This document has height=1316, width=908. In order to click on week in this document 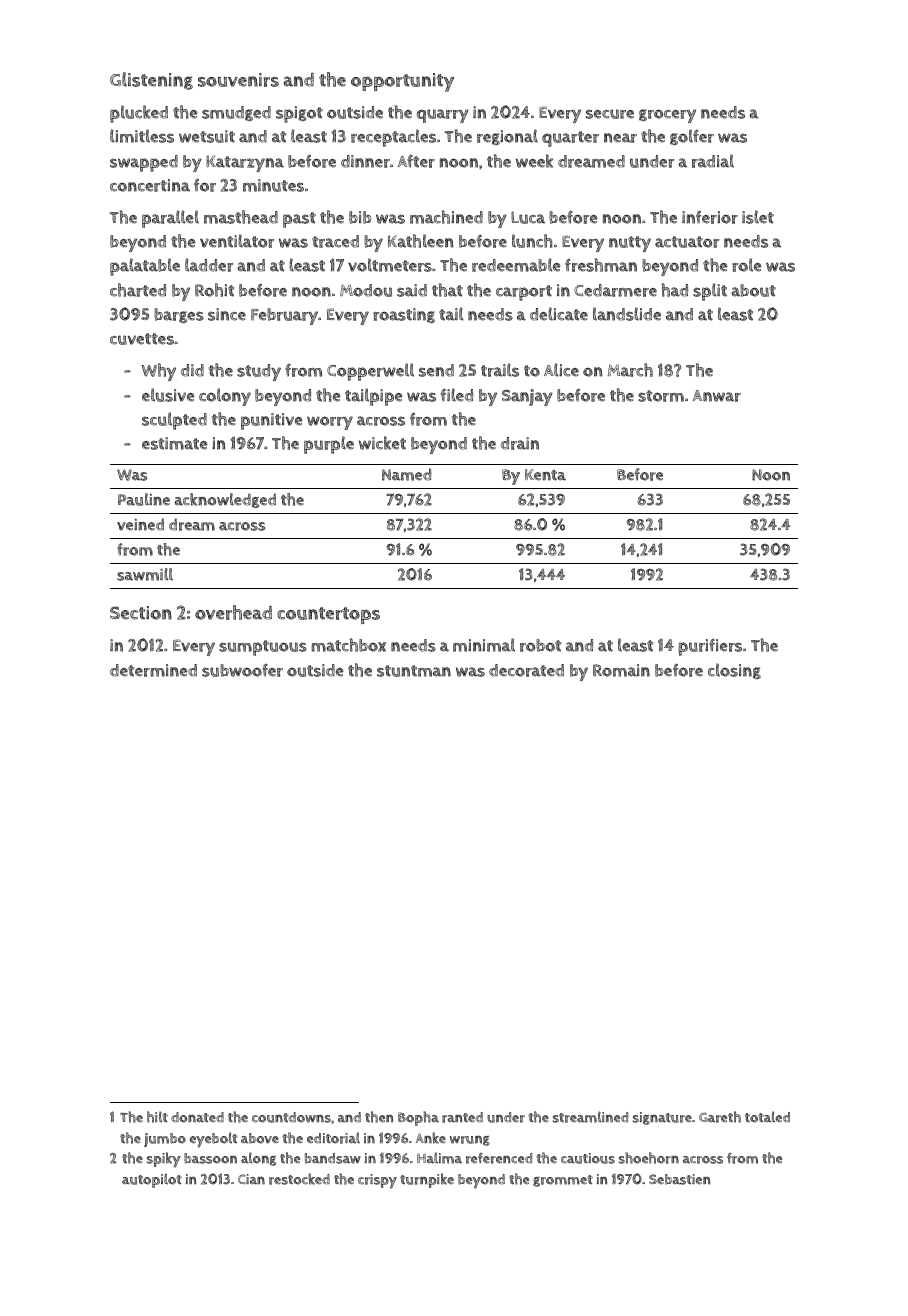, I will do `click(534, 161)`.
